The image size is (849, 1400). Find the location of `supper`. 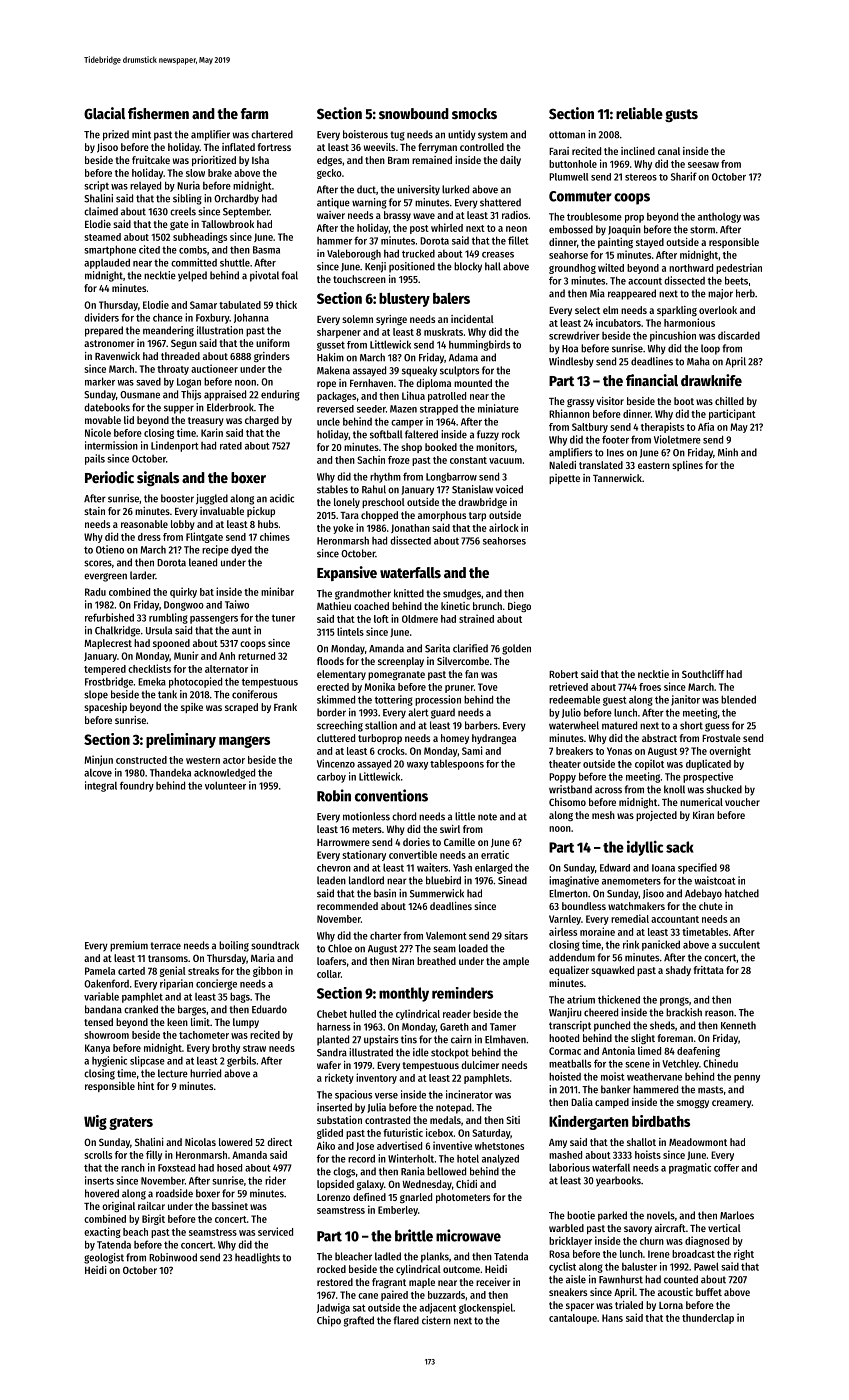

supper is located at coordinates (179, 409).
